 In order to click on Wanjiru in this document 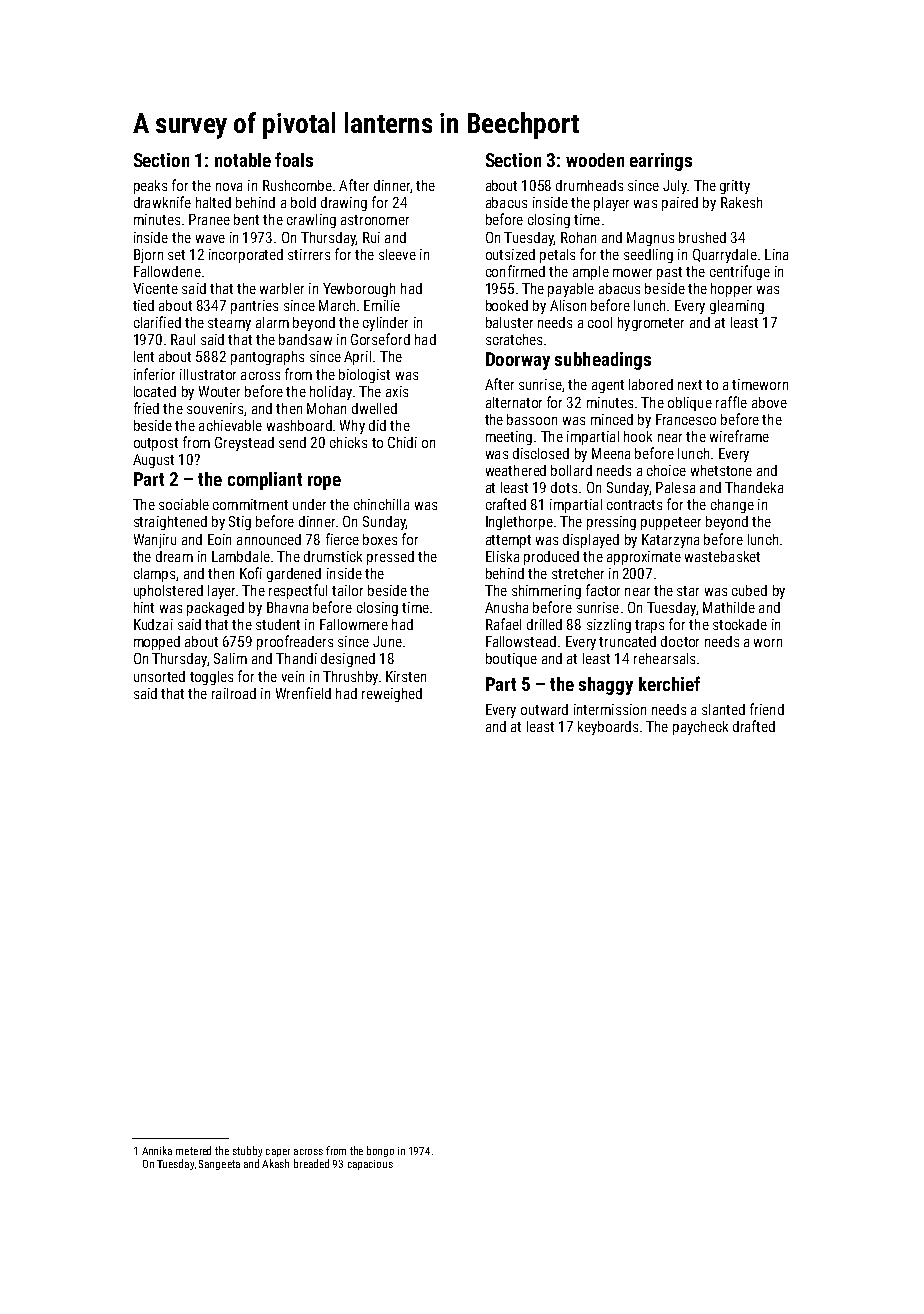, I will do `click(155, 541)`.
